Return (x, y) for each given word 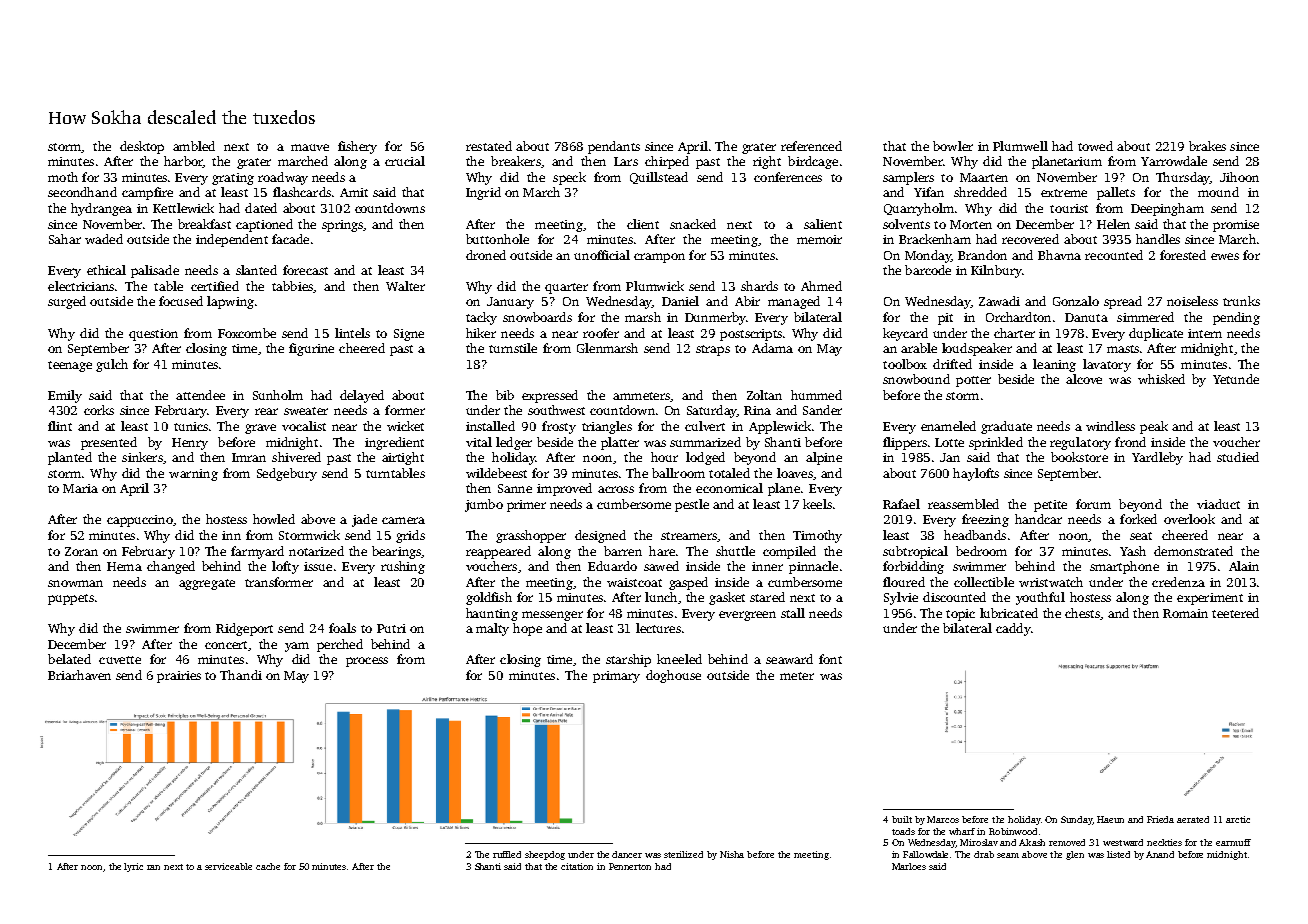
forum (1093, 504)
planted (70, 458)
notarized (316, 551)
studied (1238, 457)
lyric (133, 867)
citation (577, 866)
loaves (795, 473)
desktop (142, 147)
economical (729, 488)
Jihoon (1239, 177)
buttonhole (497, 239)
